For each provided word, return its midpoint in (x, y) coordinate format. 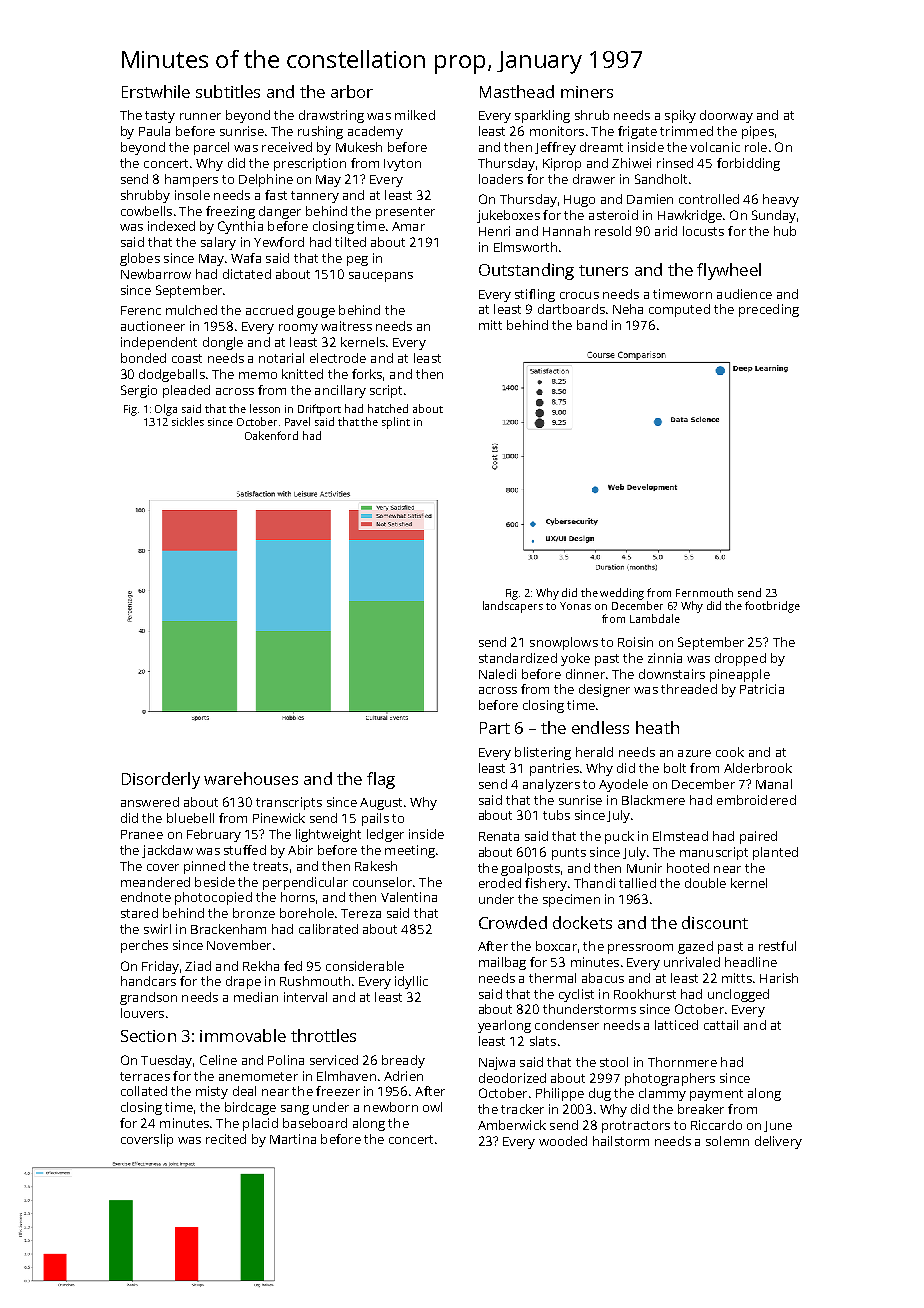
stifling (535, 295)
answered (150, 802)
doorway (726, 116)
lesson (265, 408)
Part (495, 728)
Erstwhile (156, 91)
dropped (740, 659)
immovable (243, 1035)
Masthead (517, 91)
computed (679, 310)
